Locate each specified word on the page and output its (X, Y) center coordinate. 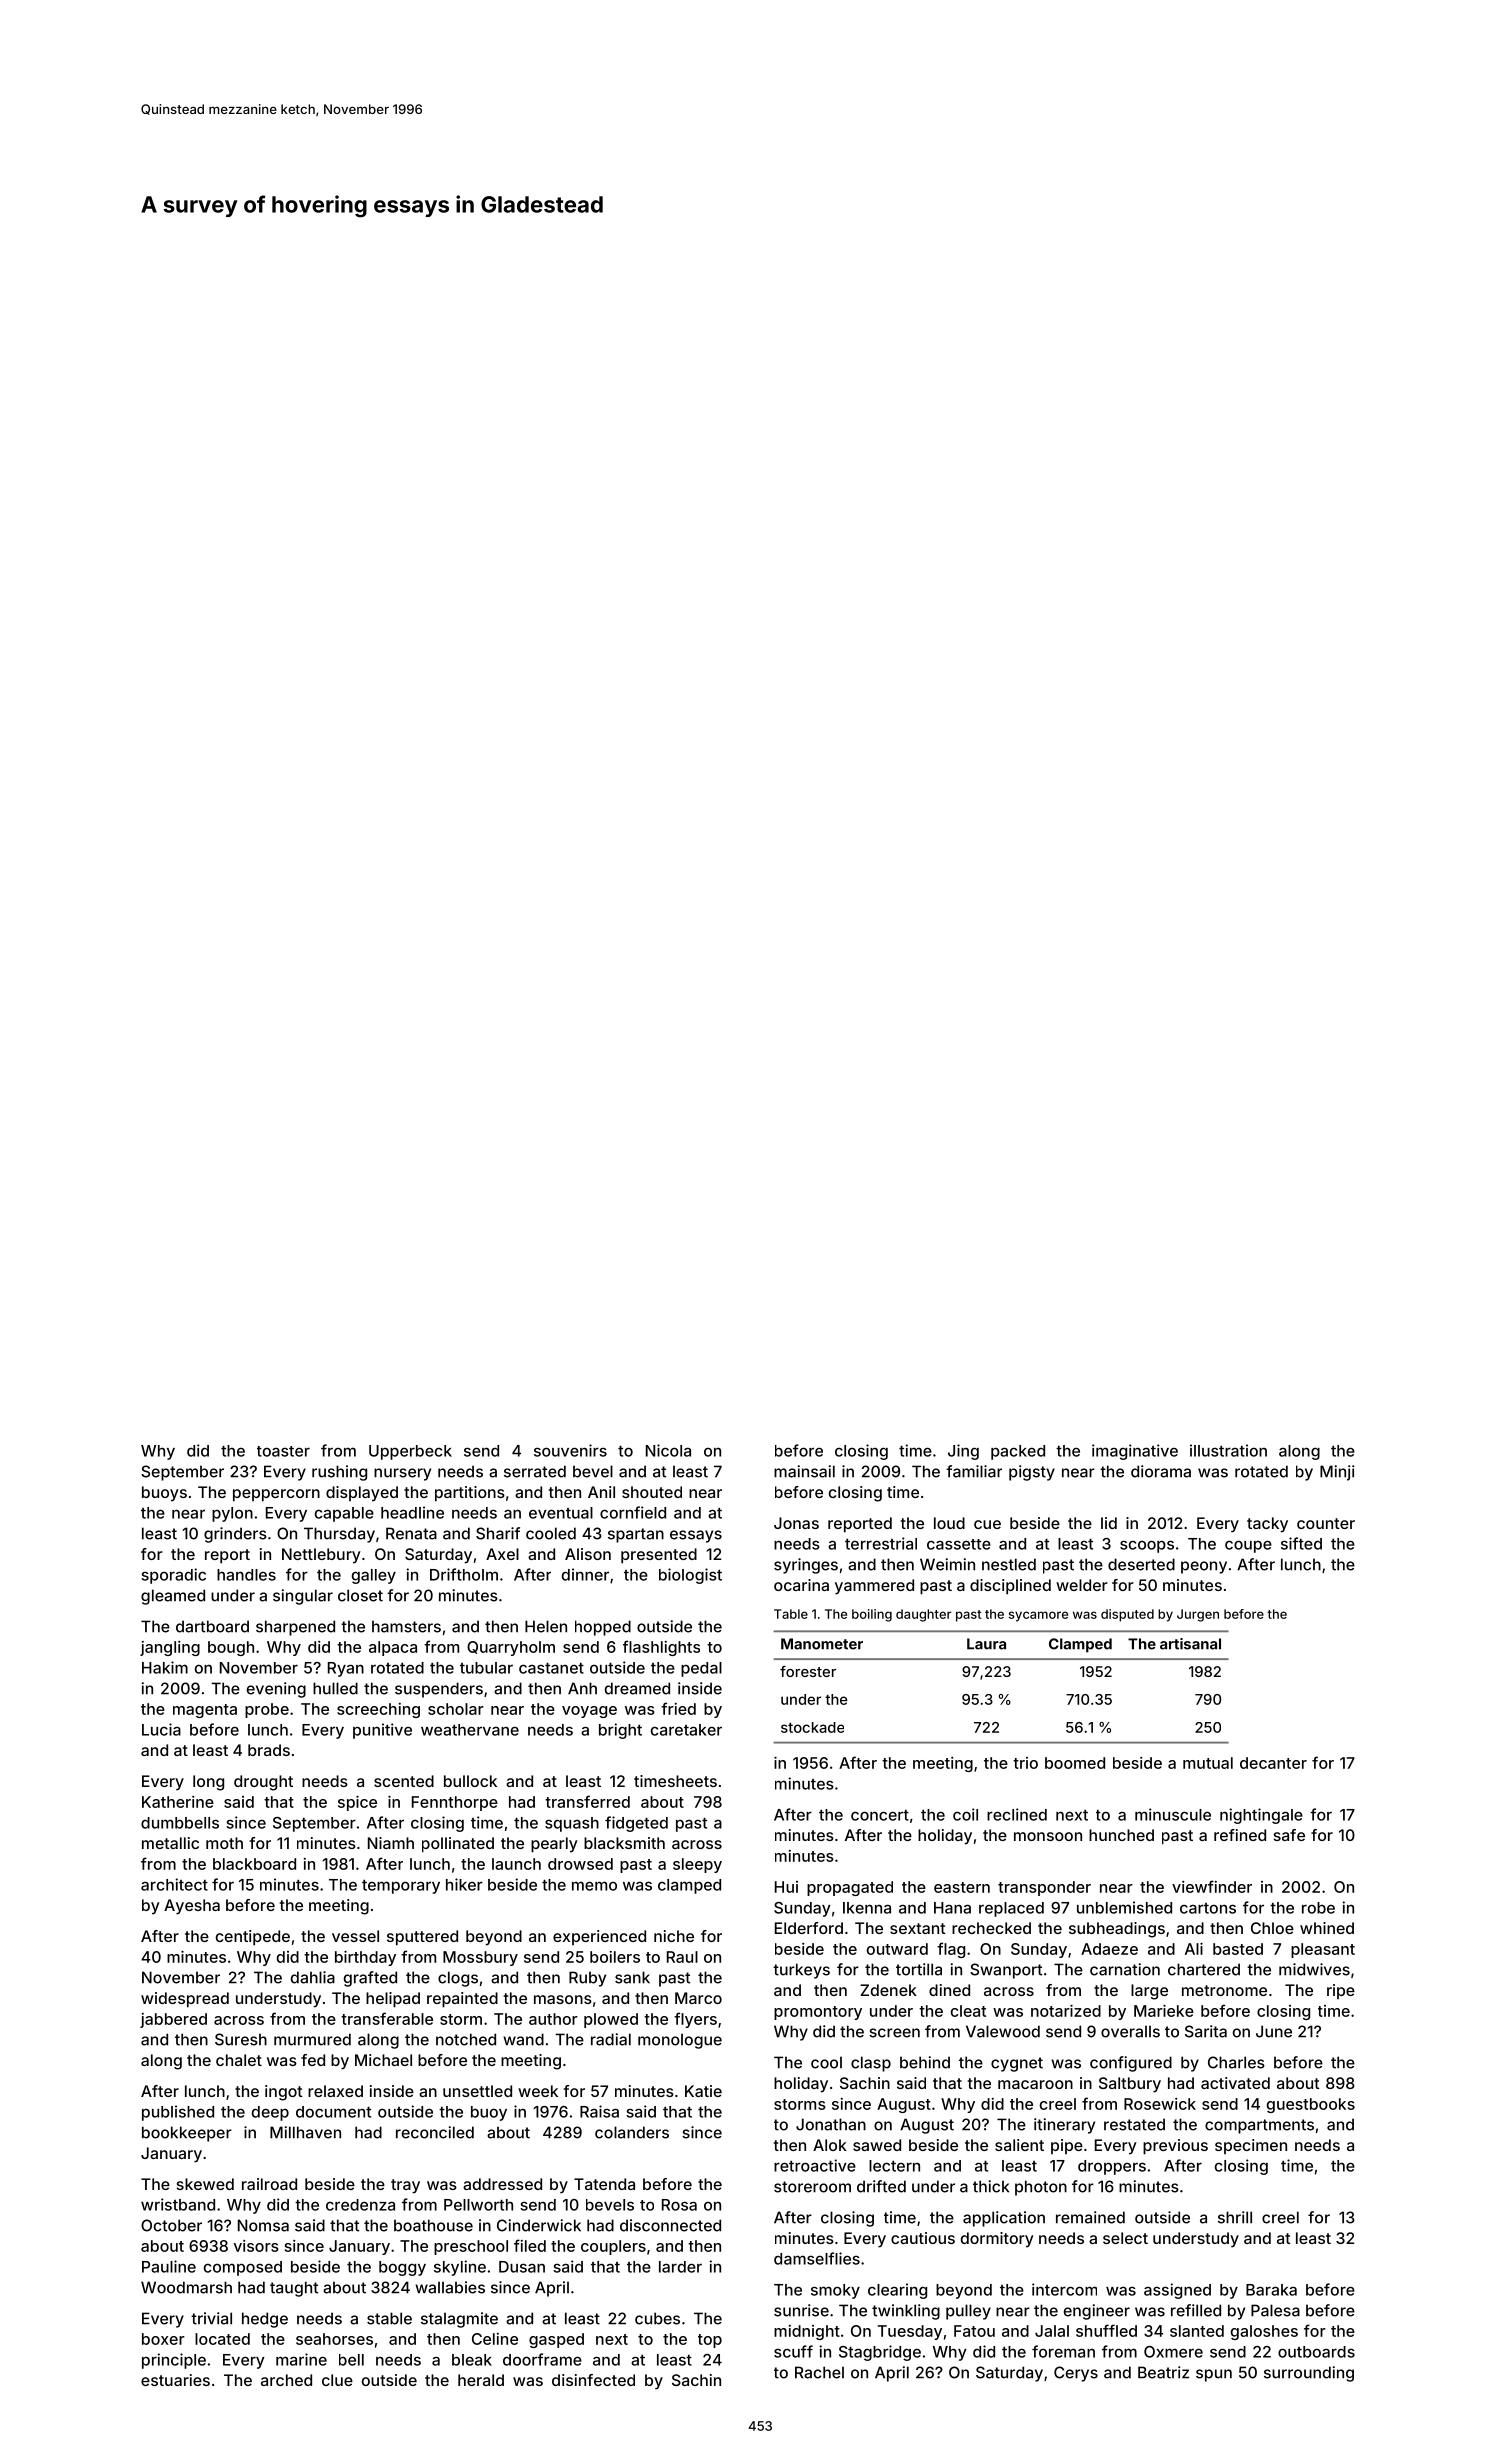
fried (678, 1708)
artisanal (1190, 1644)
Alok (830, 2145)
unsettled (477, 2091)
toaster (283, 1451)
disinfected (593, 2380)
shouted (652, 1492)
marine (301, 2359)
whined (1327, 1928)
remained (1090, 2217)
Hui (786, 1887)
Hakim (165, 1667)
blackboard (254, 1864)
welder (1082, 1585)
